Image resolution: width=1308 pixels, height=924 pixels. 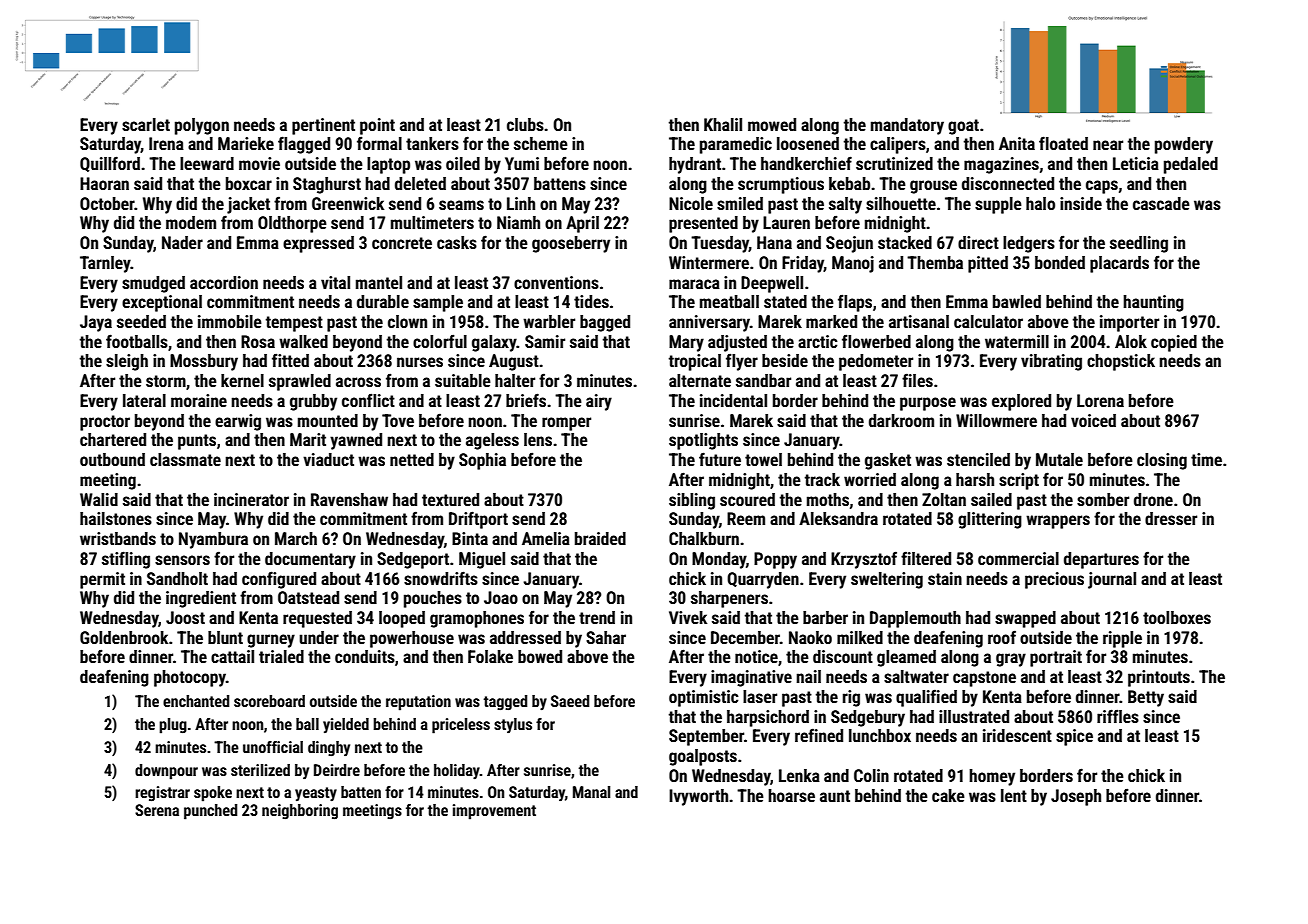 What do you see at coordinates (379, 282) in the image?
I see `mantel` at bounding box center [379, 282].
